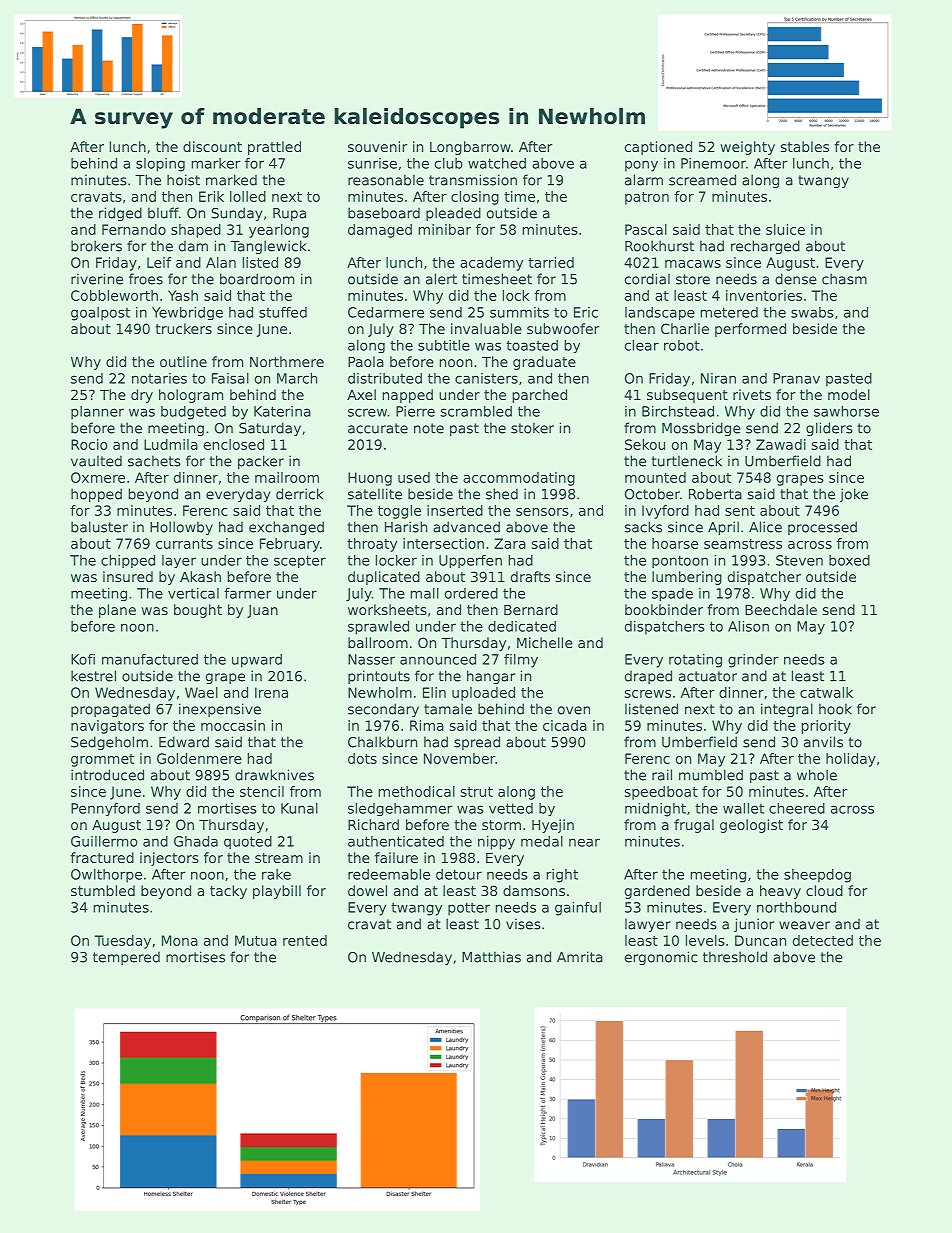  What do you see at coordinates (563, 328) in the screenshot?
I see `subwoofer` at bounding box center [563, 328].
